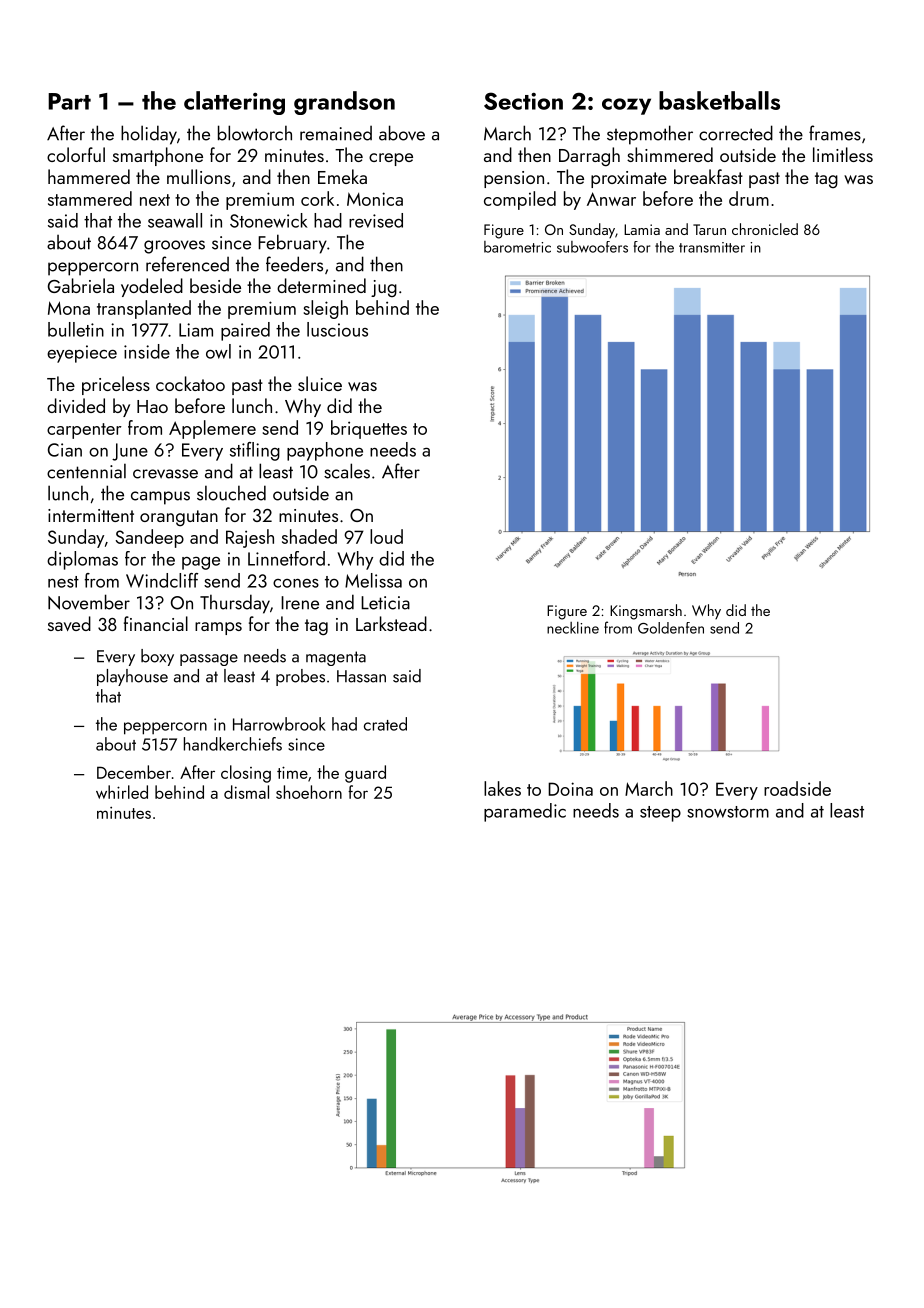  What do you see at coordinates (386, 536) in the screenshot?
I see `loud` at bounding box center [386, 536].
